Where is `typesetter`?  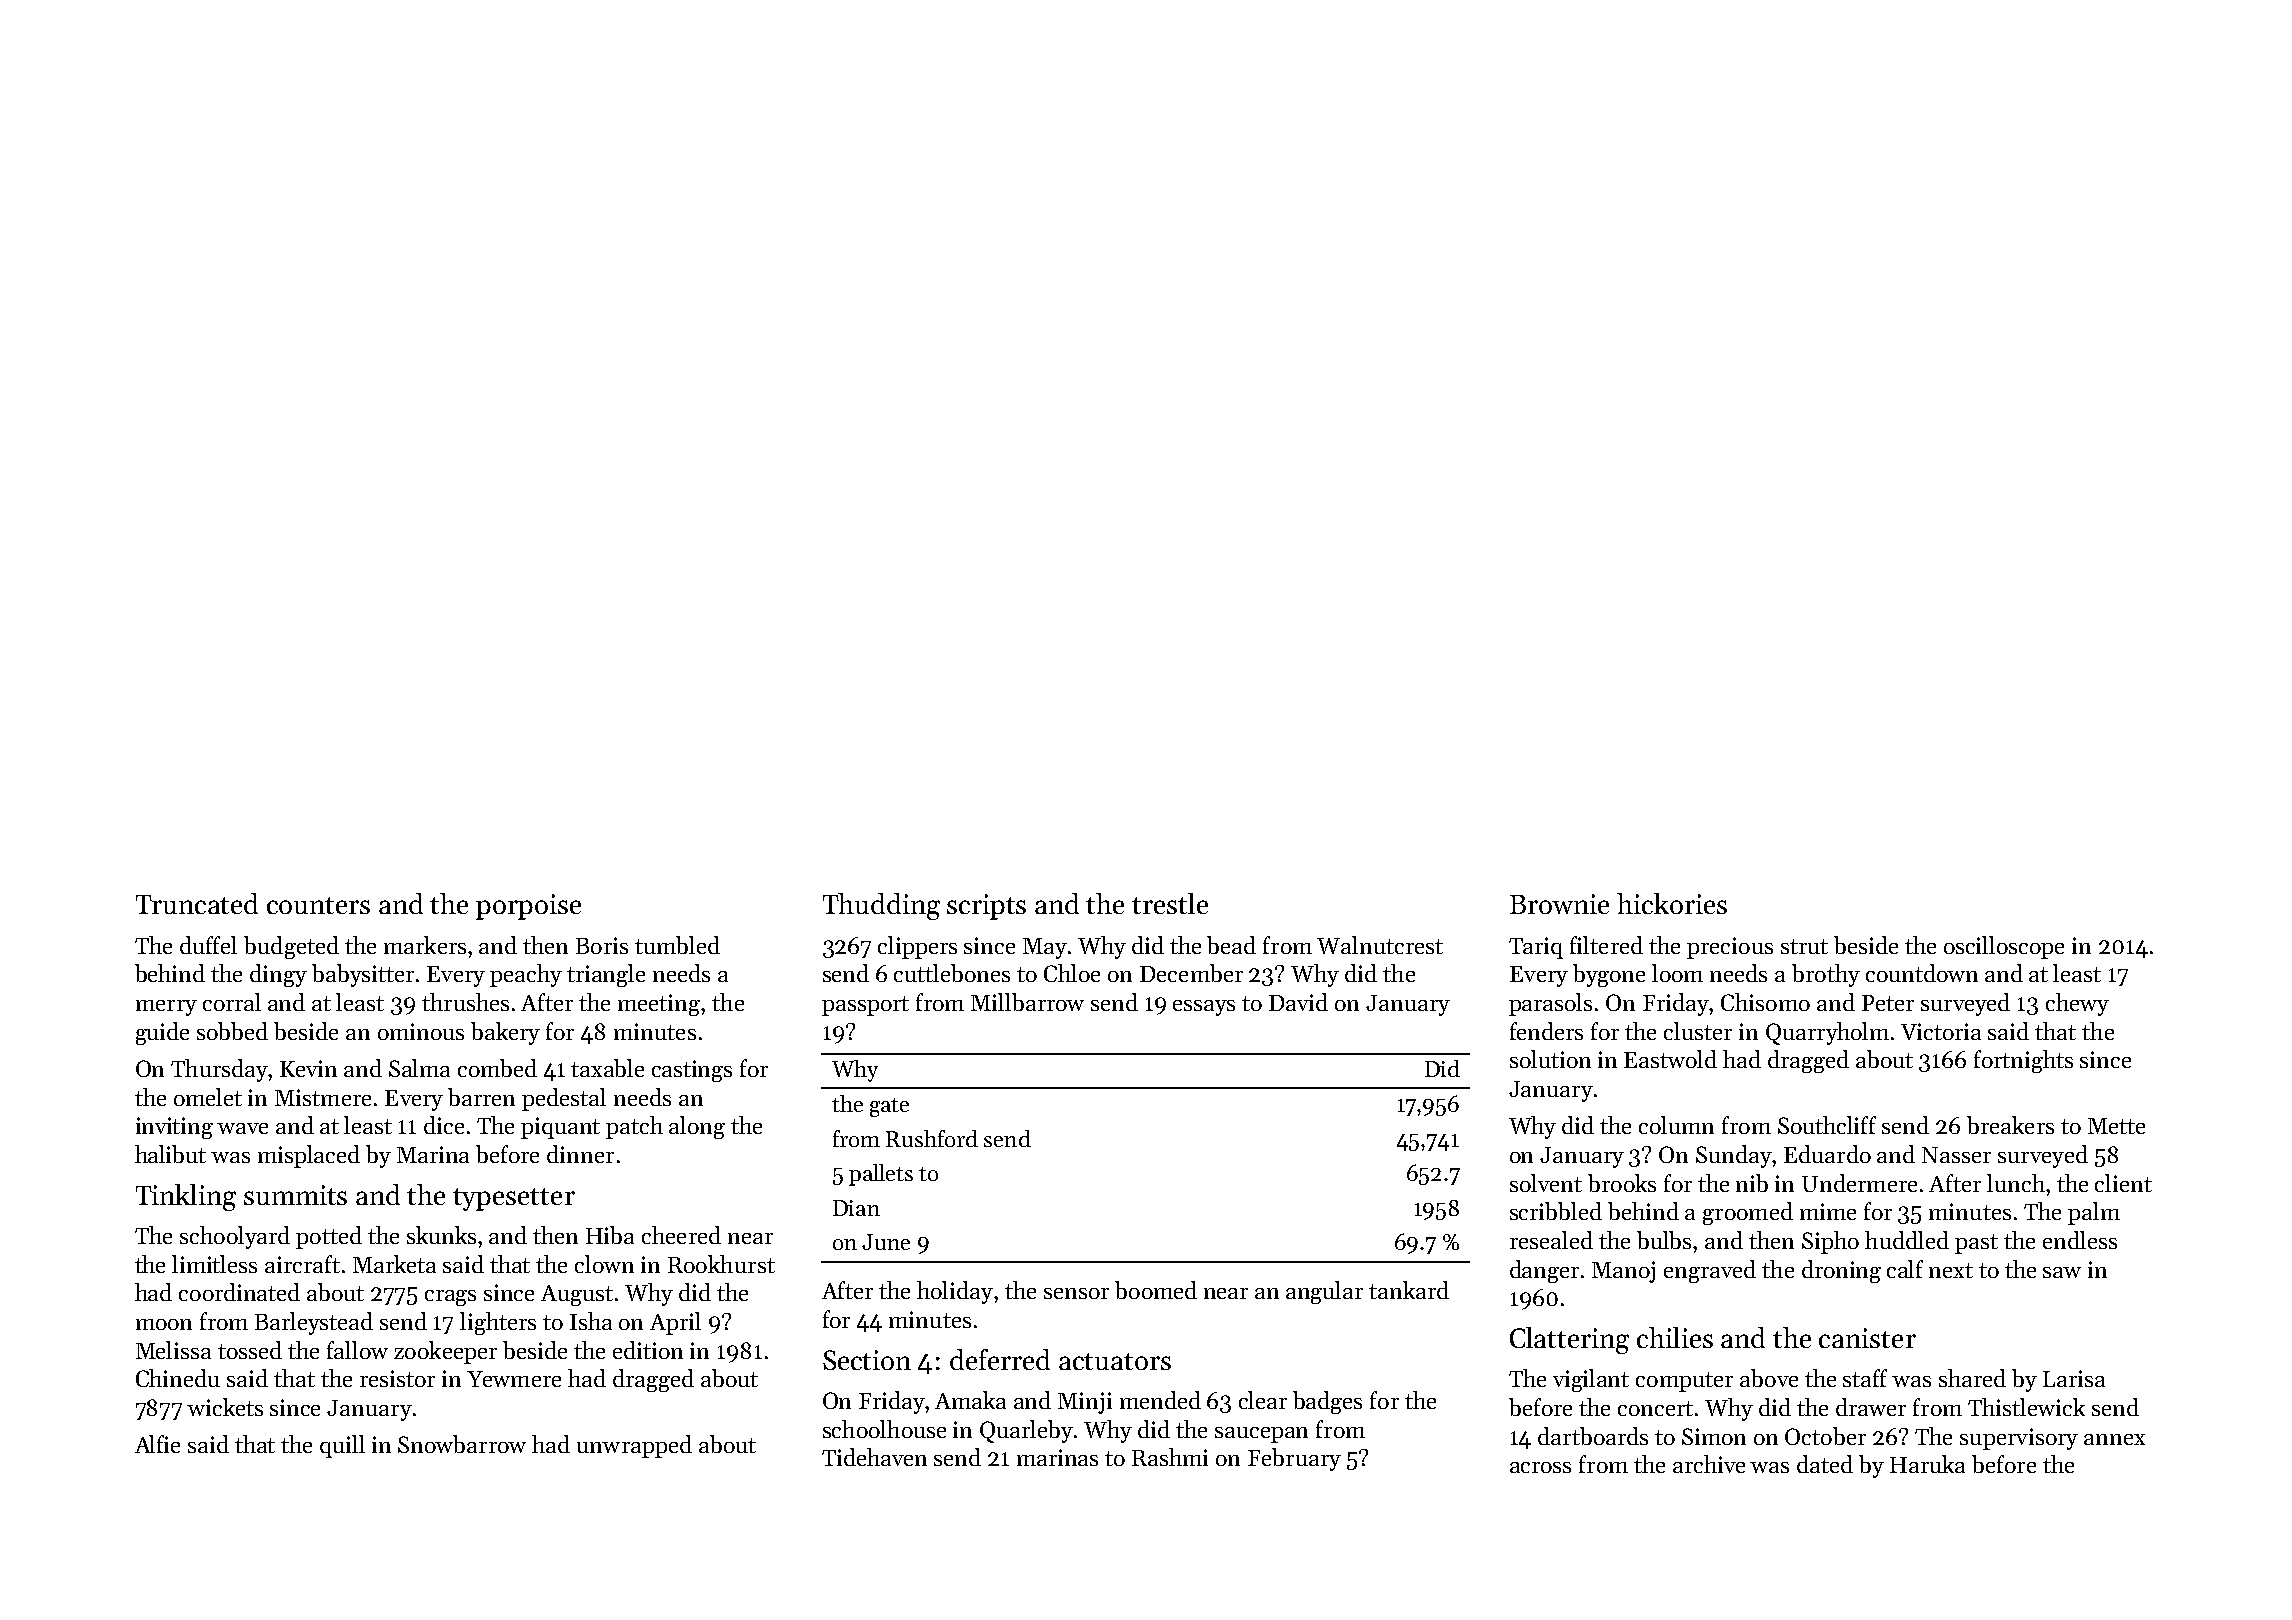
typesetter is located at coordinates (514, 1199).
